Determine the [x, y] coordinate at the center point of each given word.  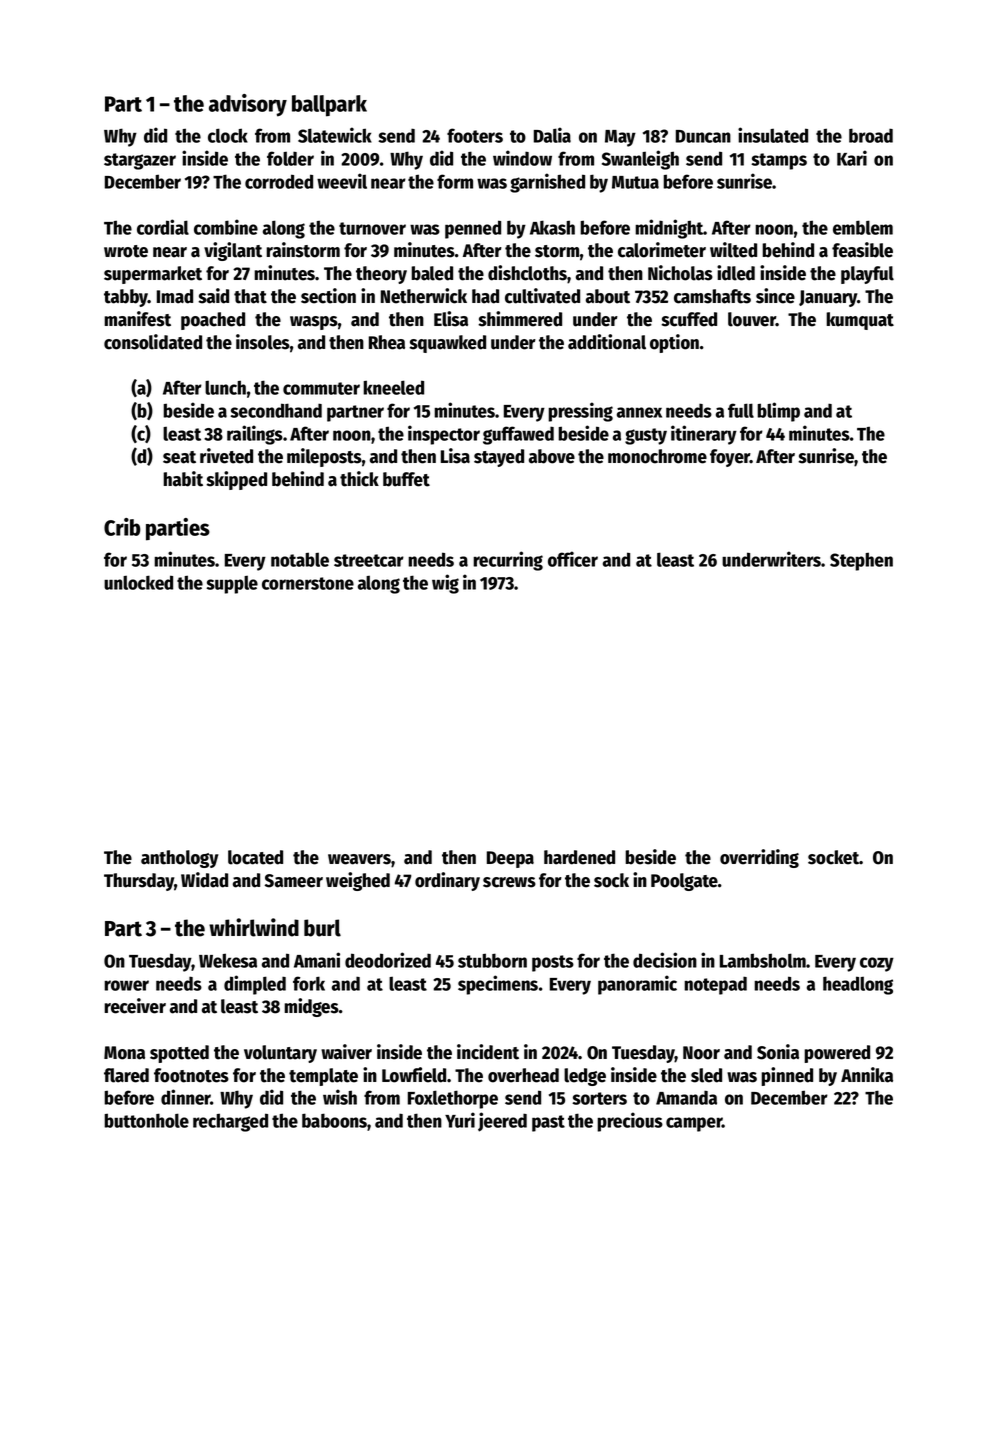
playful [867, 275]
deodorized [388, 960]
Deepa [510, 859]
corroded [279, 181]
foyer [730, 458]
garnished [547, 183]
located [255, 857]
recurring [508, 561]
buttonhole [146, 1120]
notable [300, 559]
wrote [126, 251]
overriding [759, 858]
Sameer [294, 881]
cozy [877, 964]
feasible [862, 250]
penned [473, 229]
